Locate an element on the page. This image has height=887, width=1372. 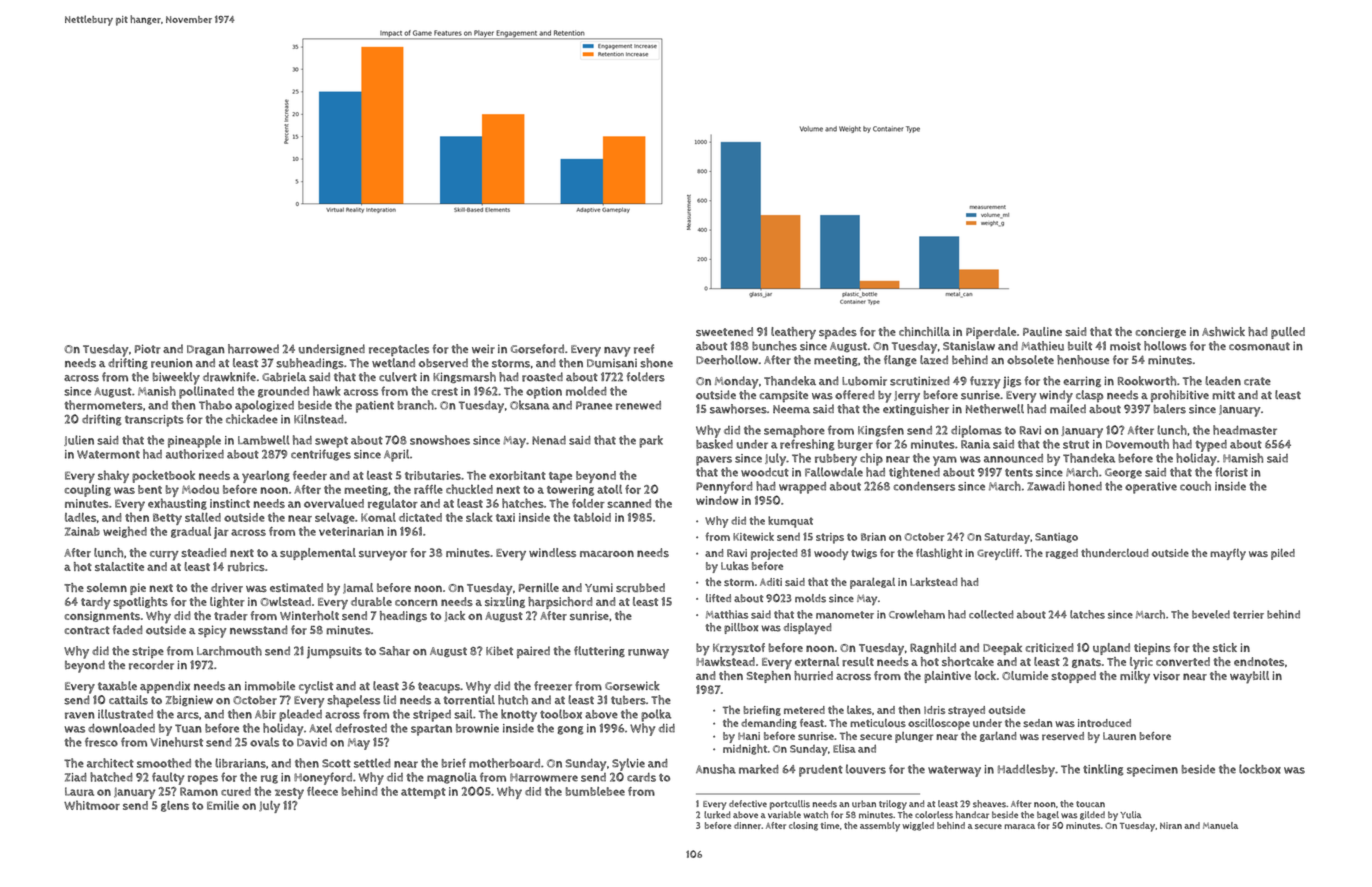
pavers is located at coordinates (714, 461).
